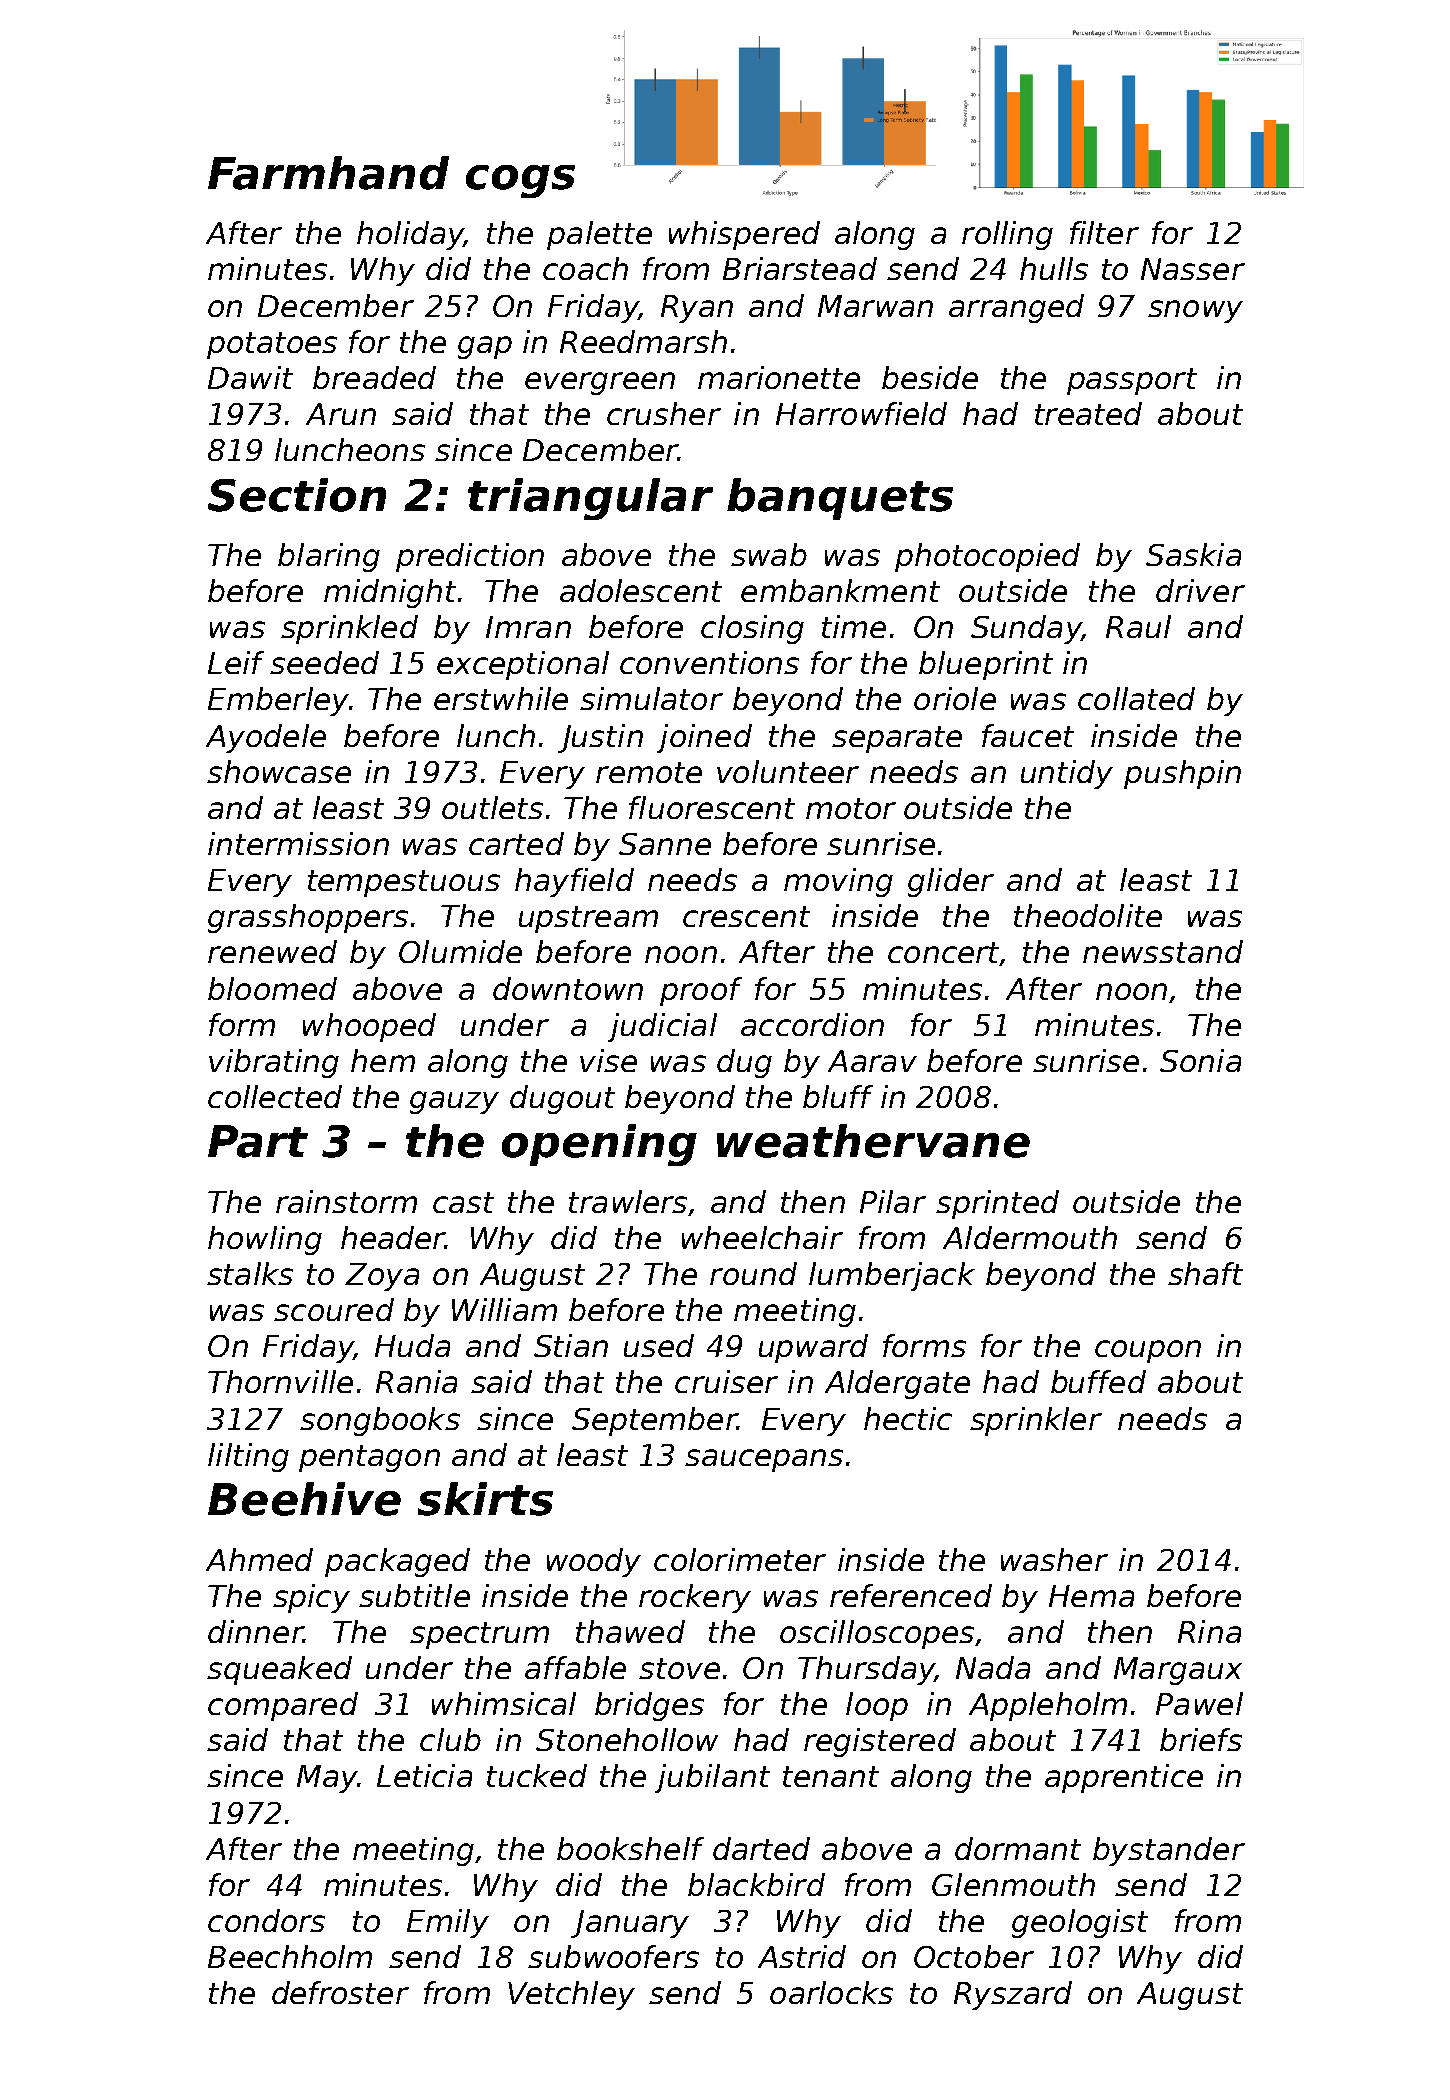 This document has height=2100, width=1450. I want to click on referenced, so click(911, 1595).
